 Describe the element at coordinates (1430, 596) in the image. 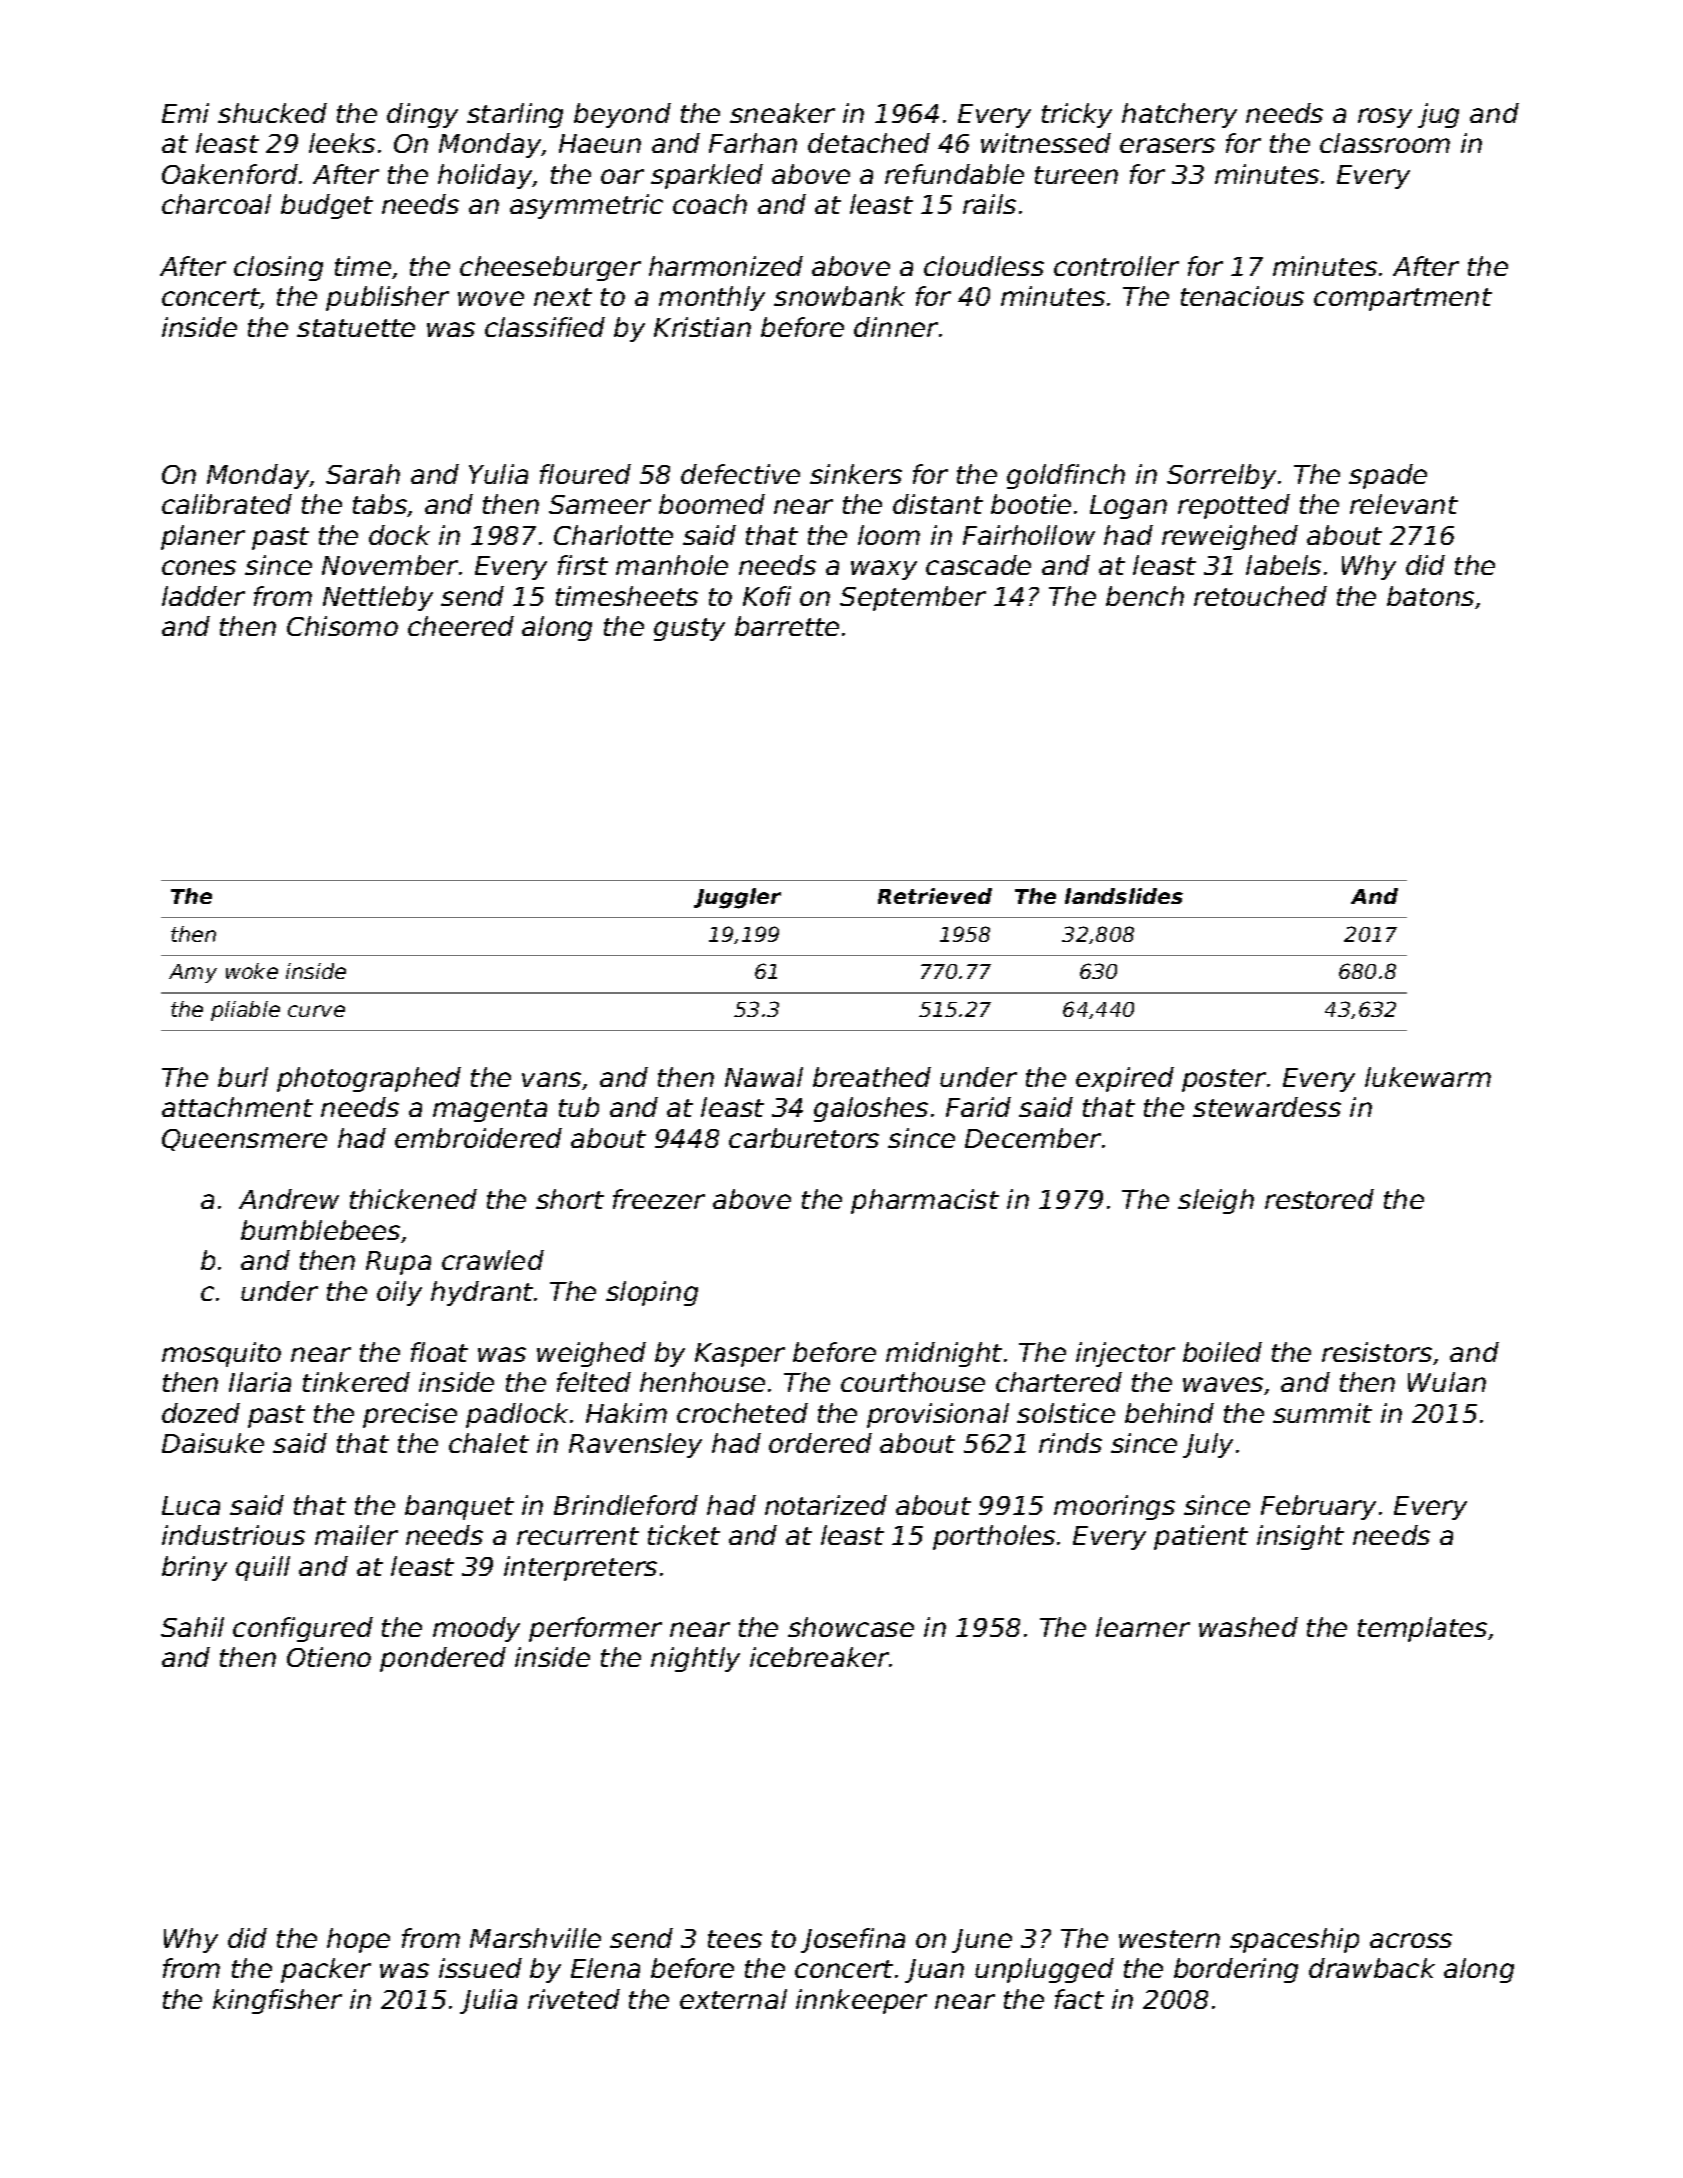

I see `batons` at that location.
